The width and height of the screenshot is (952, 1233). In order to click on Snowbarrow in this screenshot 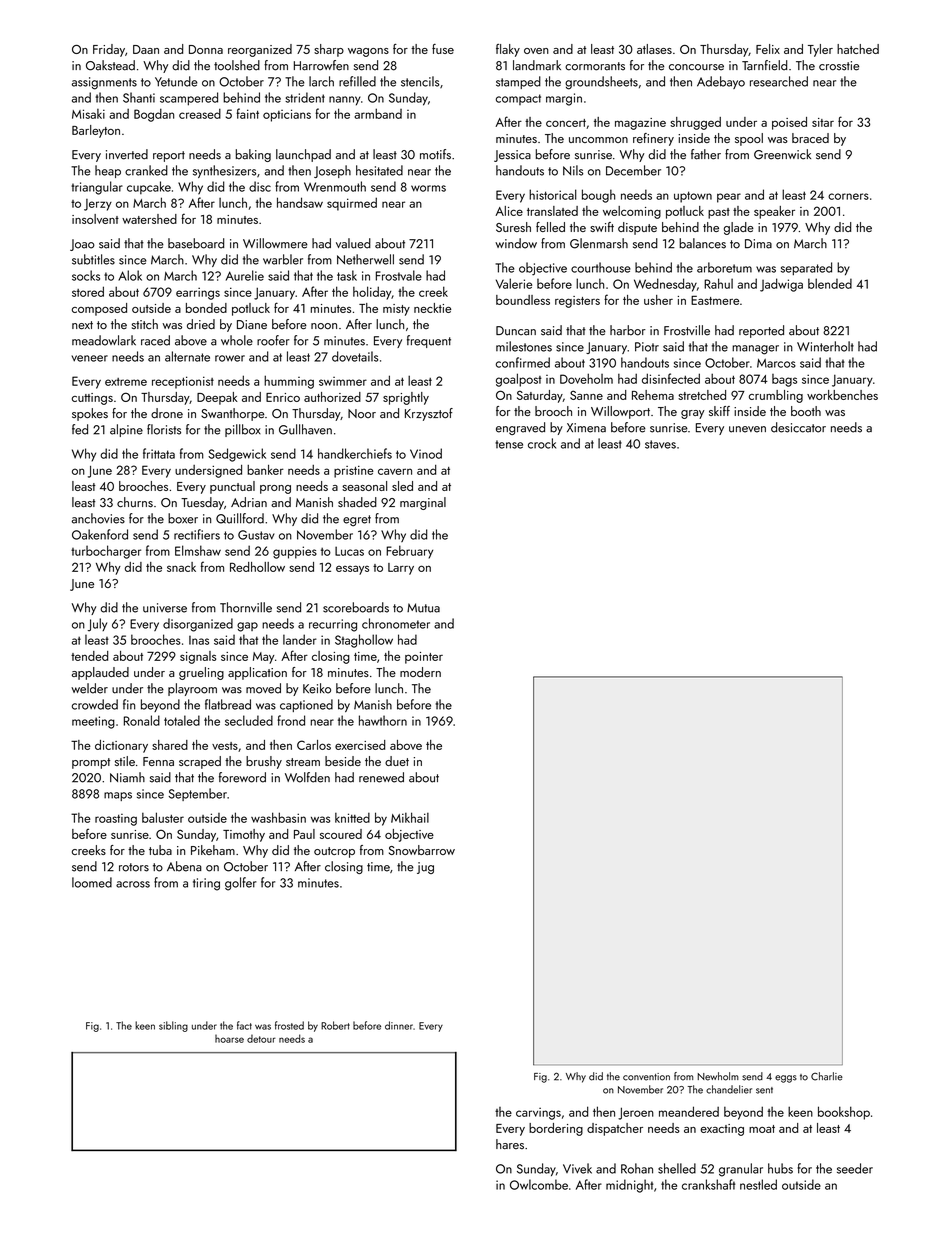, I will do `click(422, 850)`.
